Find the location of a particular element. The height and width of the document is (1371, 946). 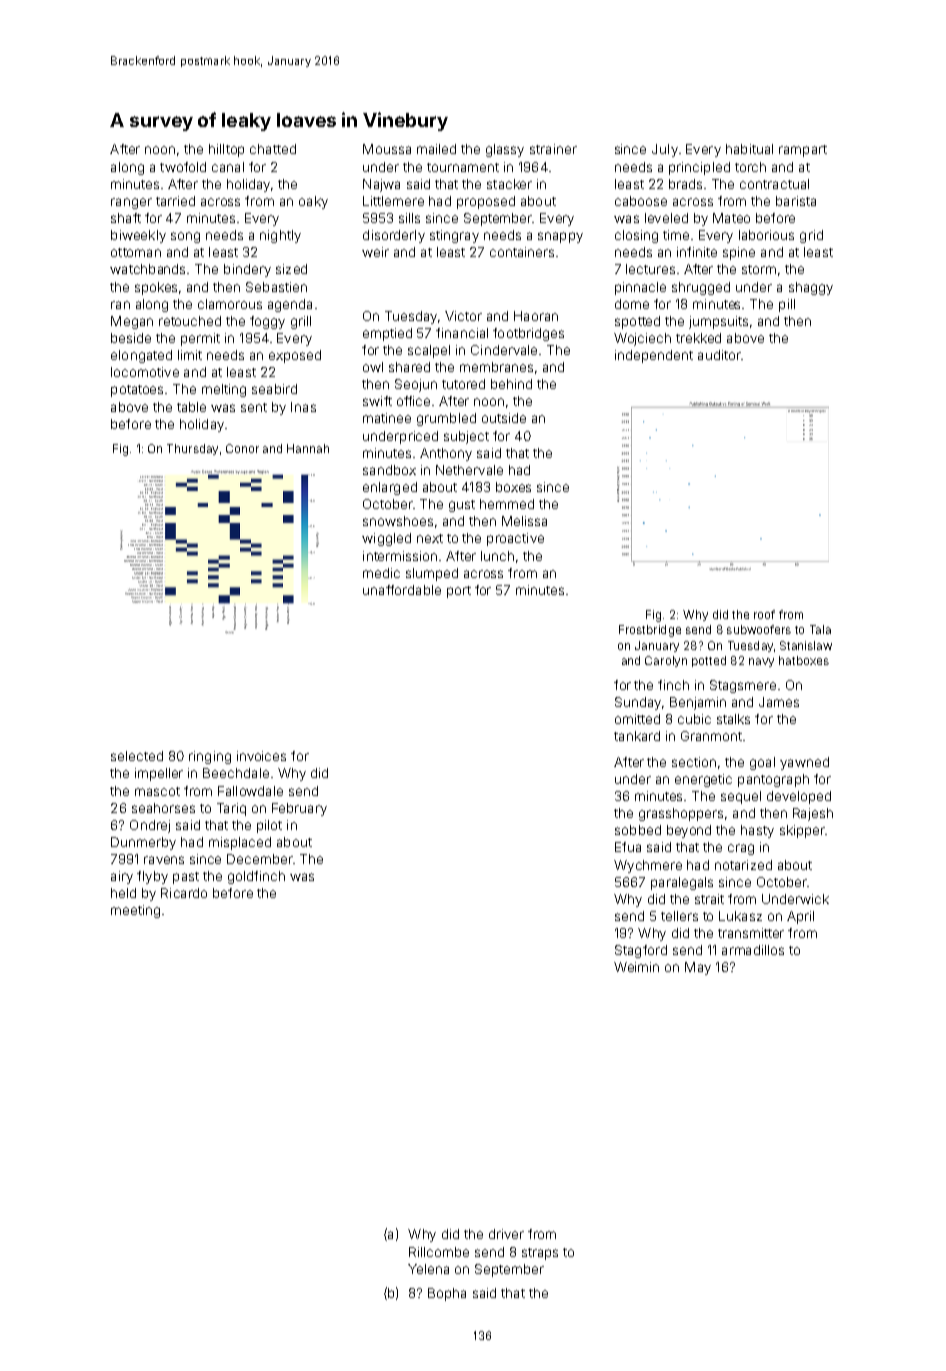

unaffordable is located at coordinates (402, 590).
